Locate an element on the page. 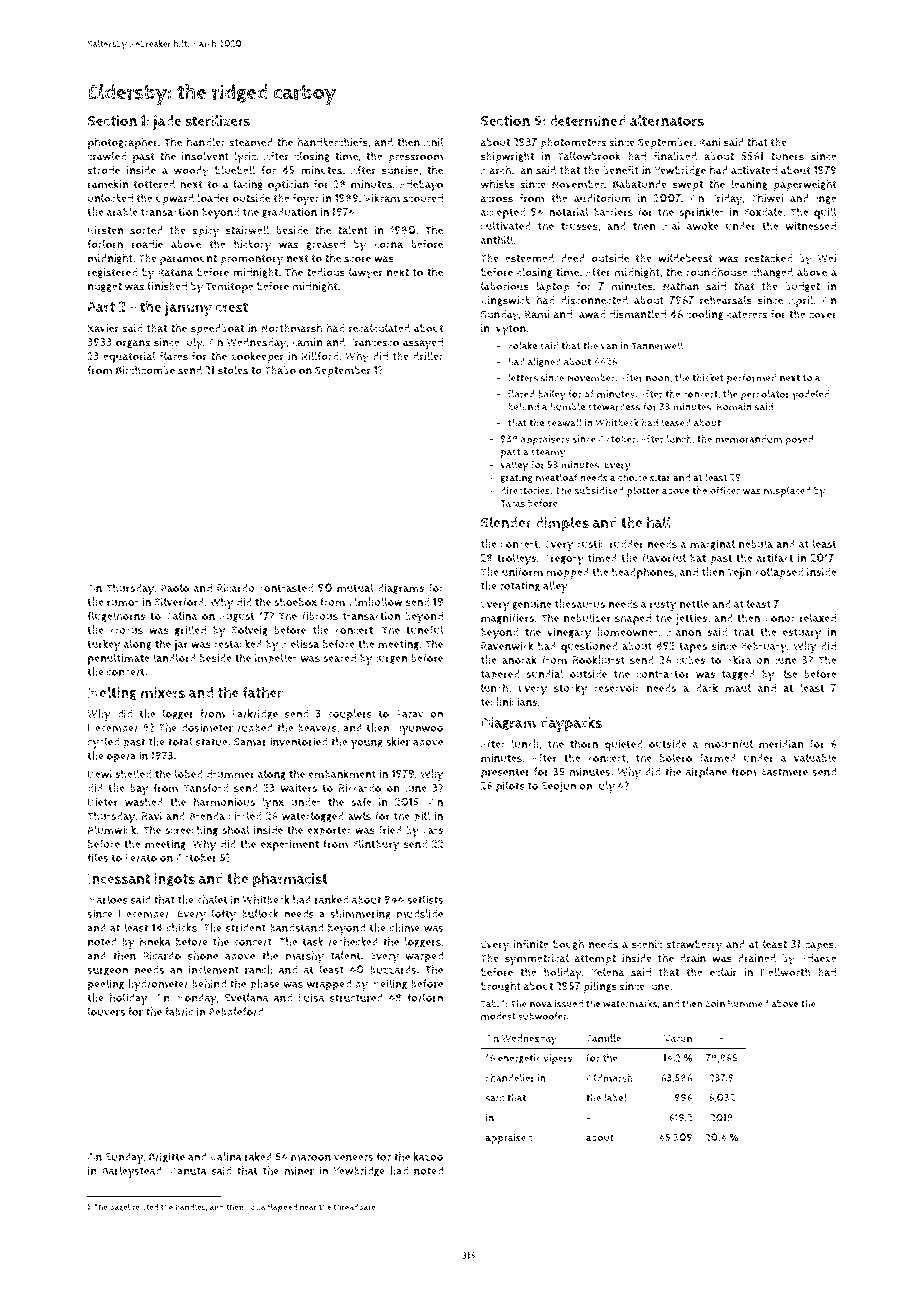  awls is located at coordinates (359, 815).
